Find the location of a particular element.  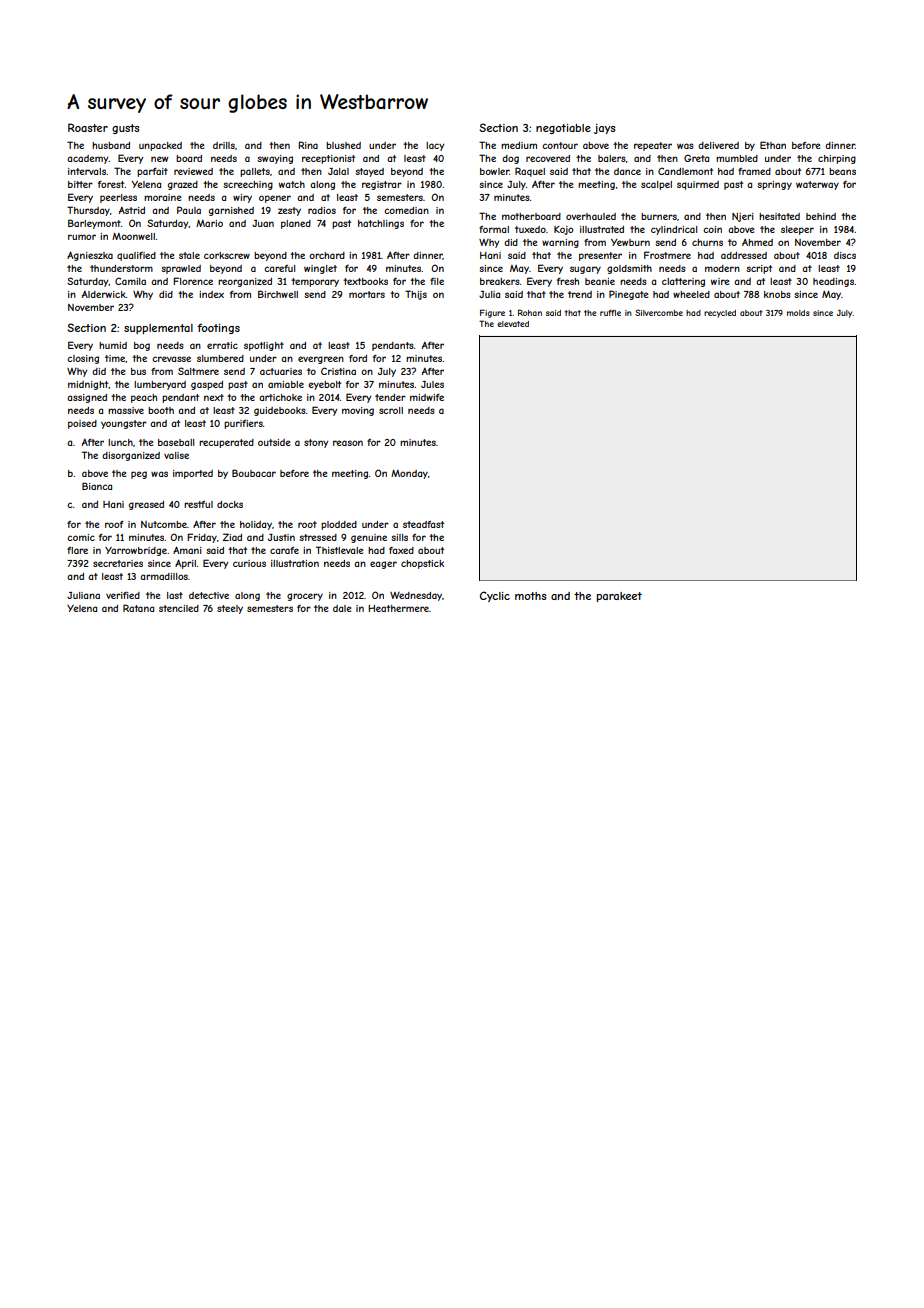

Cyclic is located at coordinates (495, 596).
